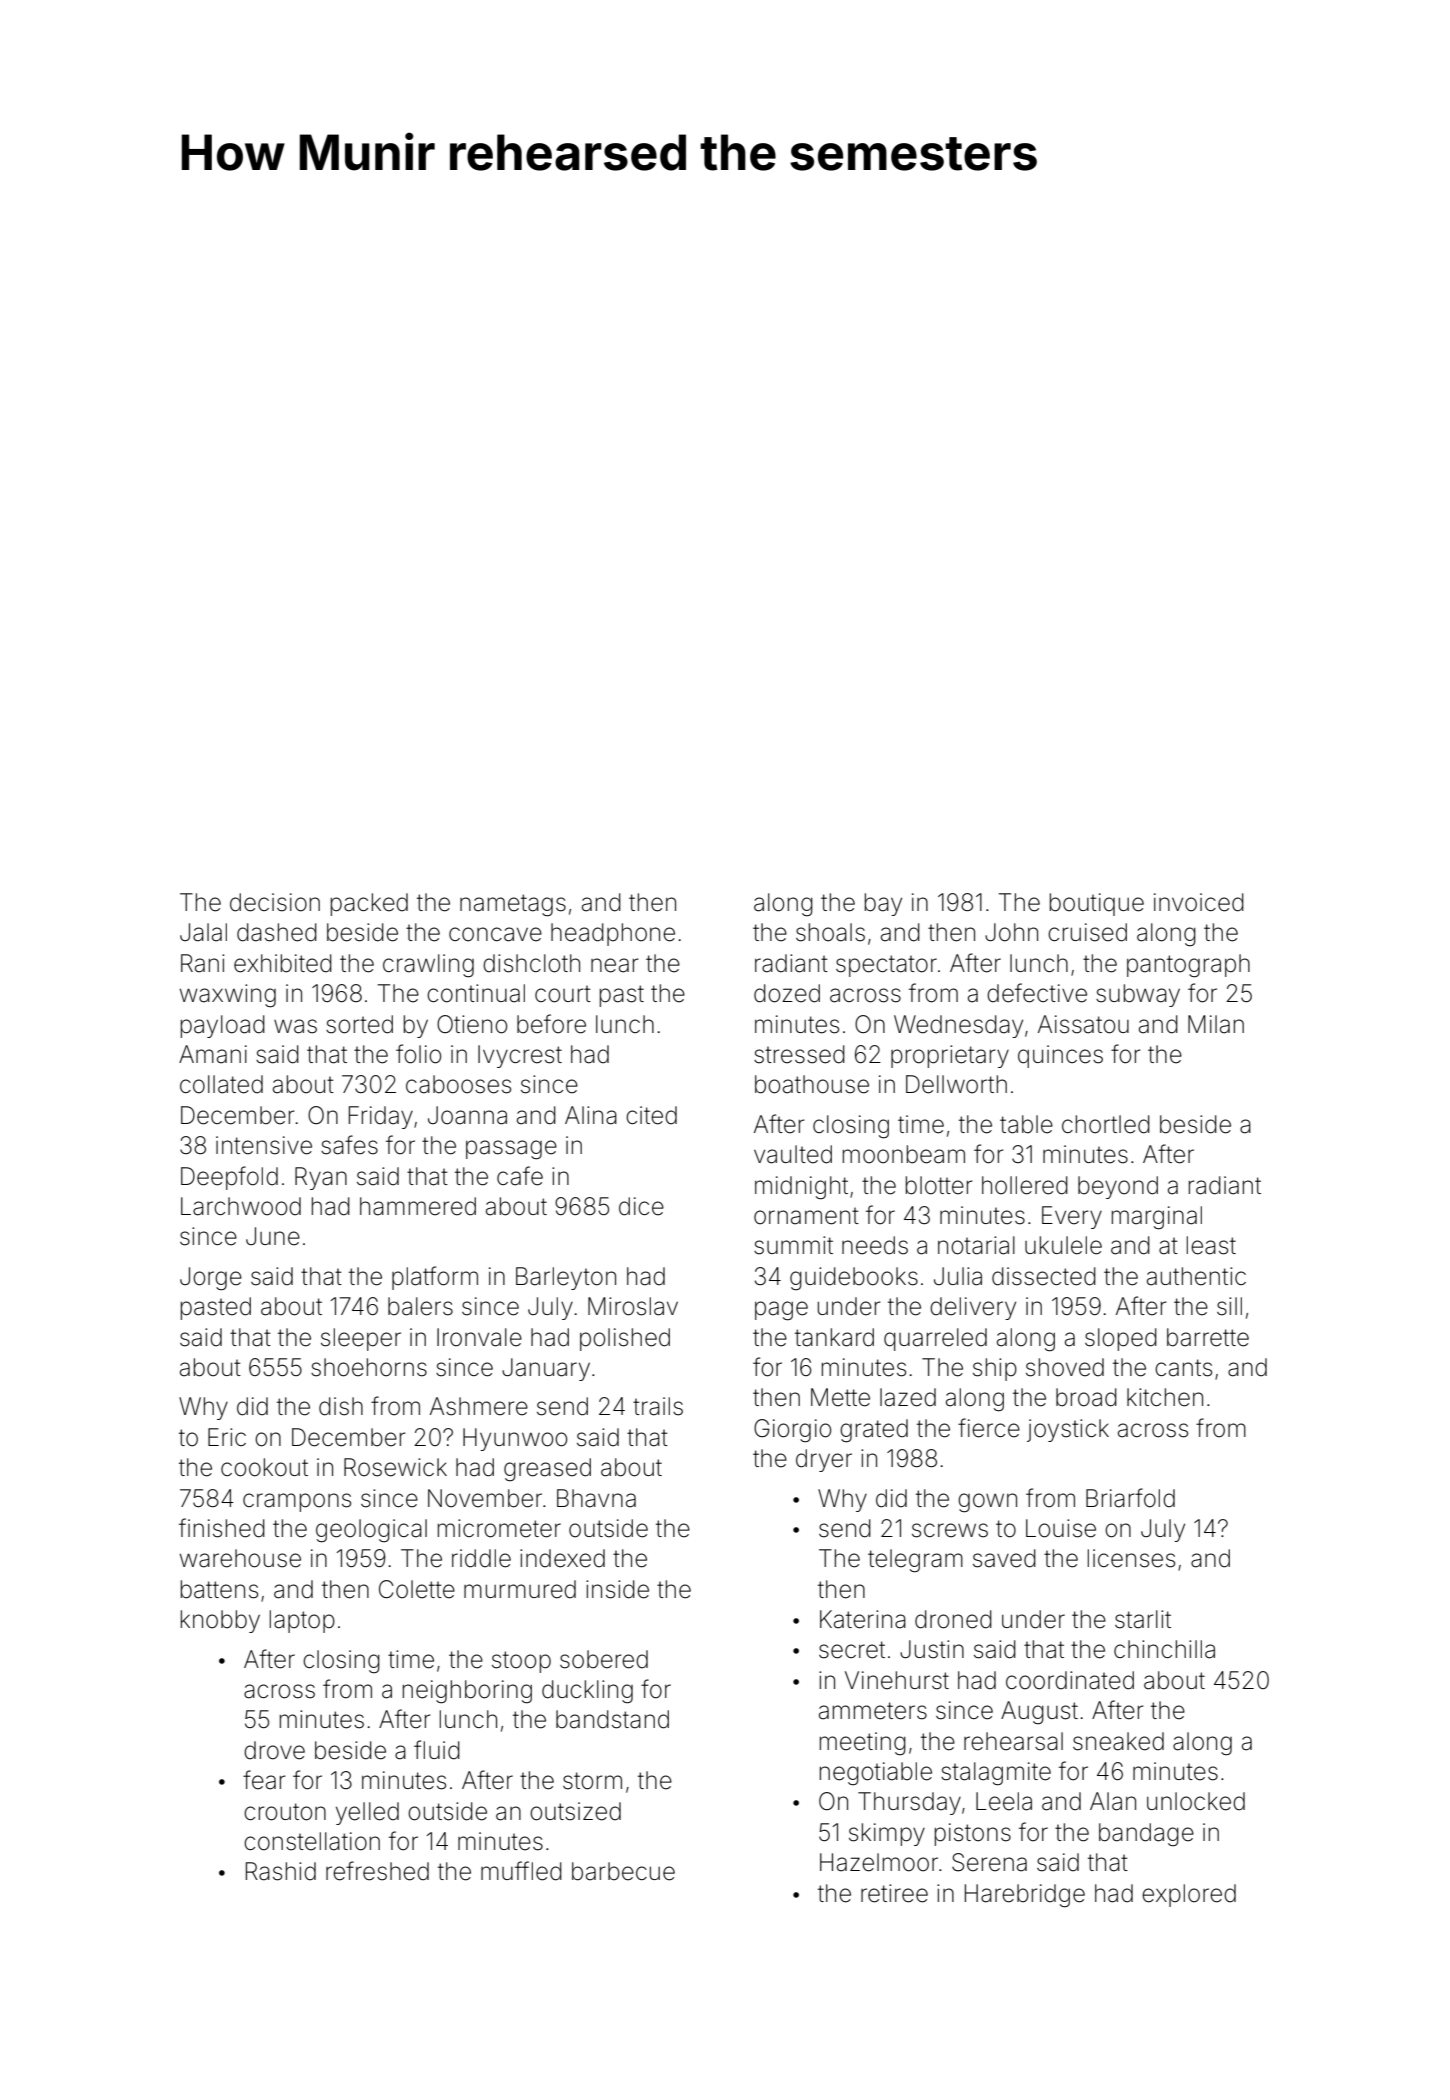  I want to click on shoved, so click(1065, 1367).
